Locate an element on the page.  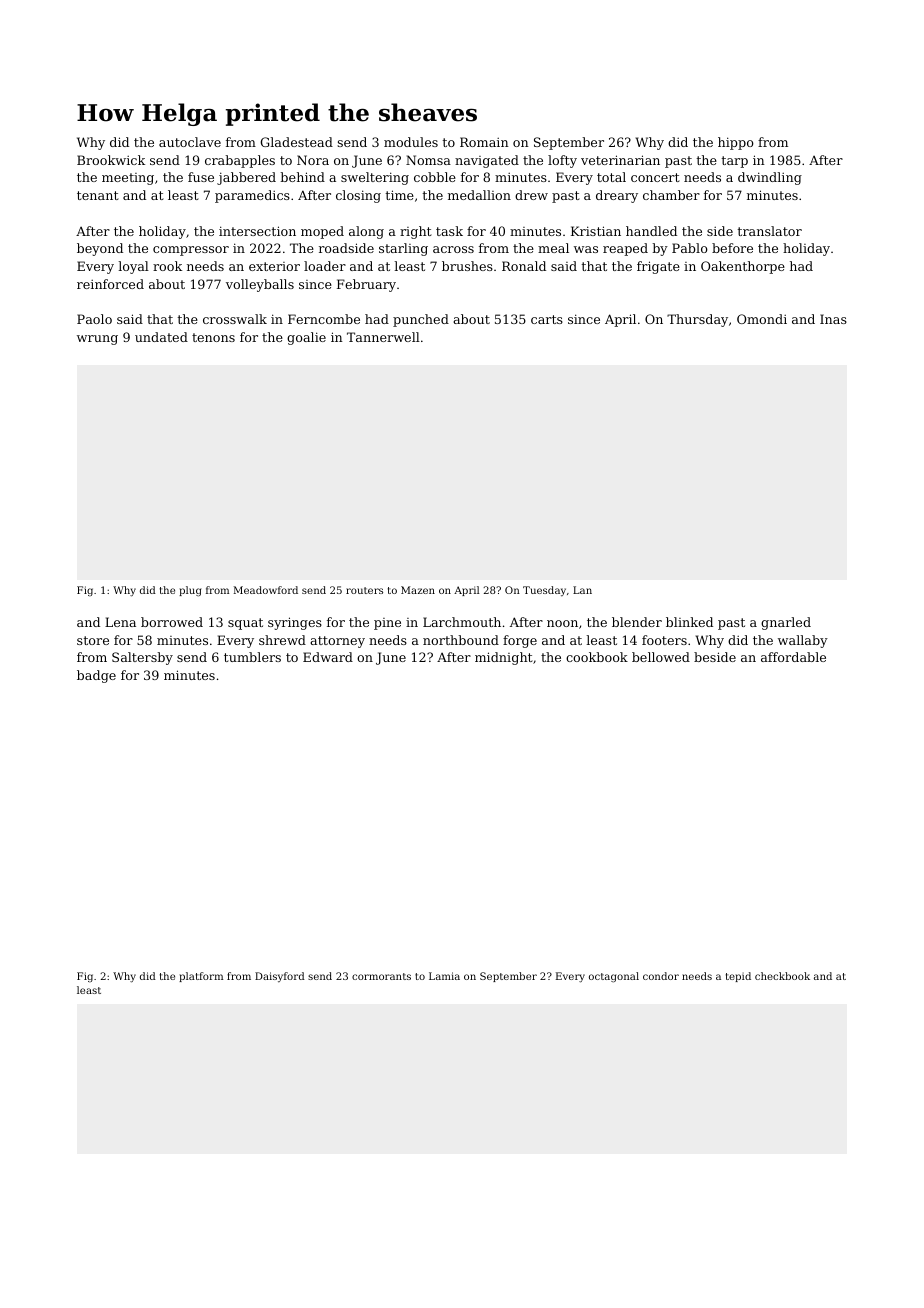
bellowed is located at coordinates (661, 657).
